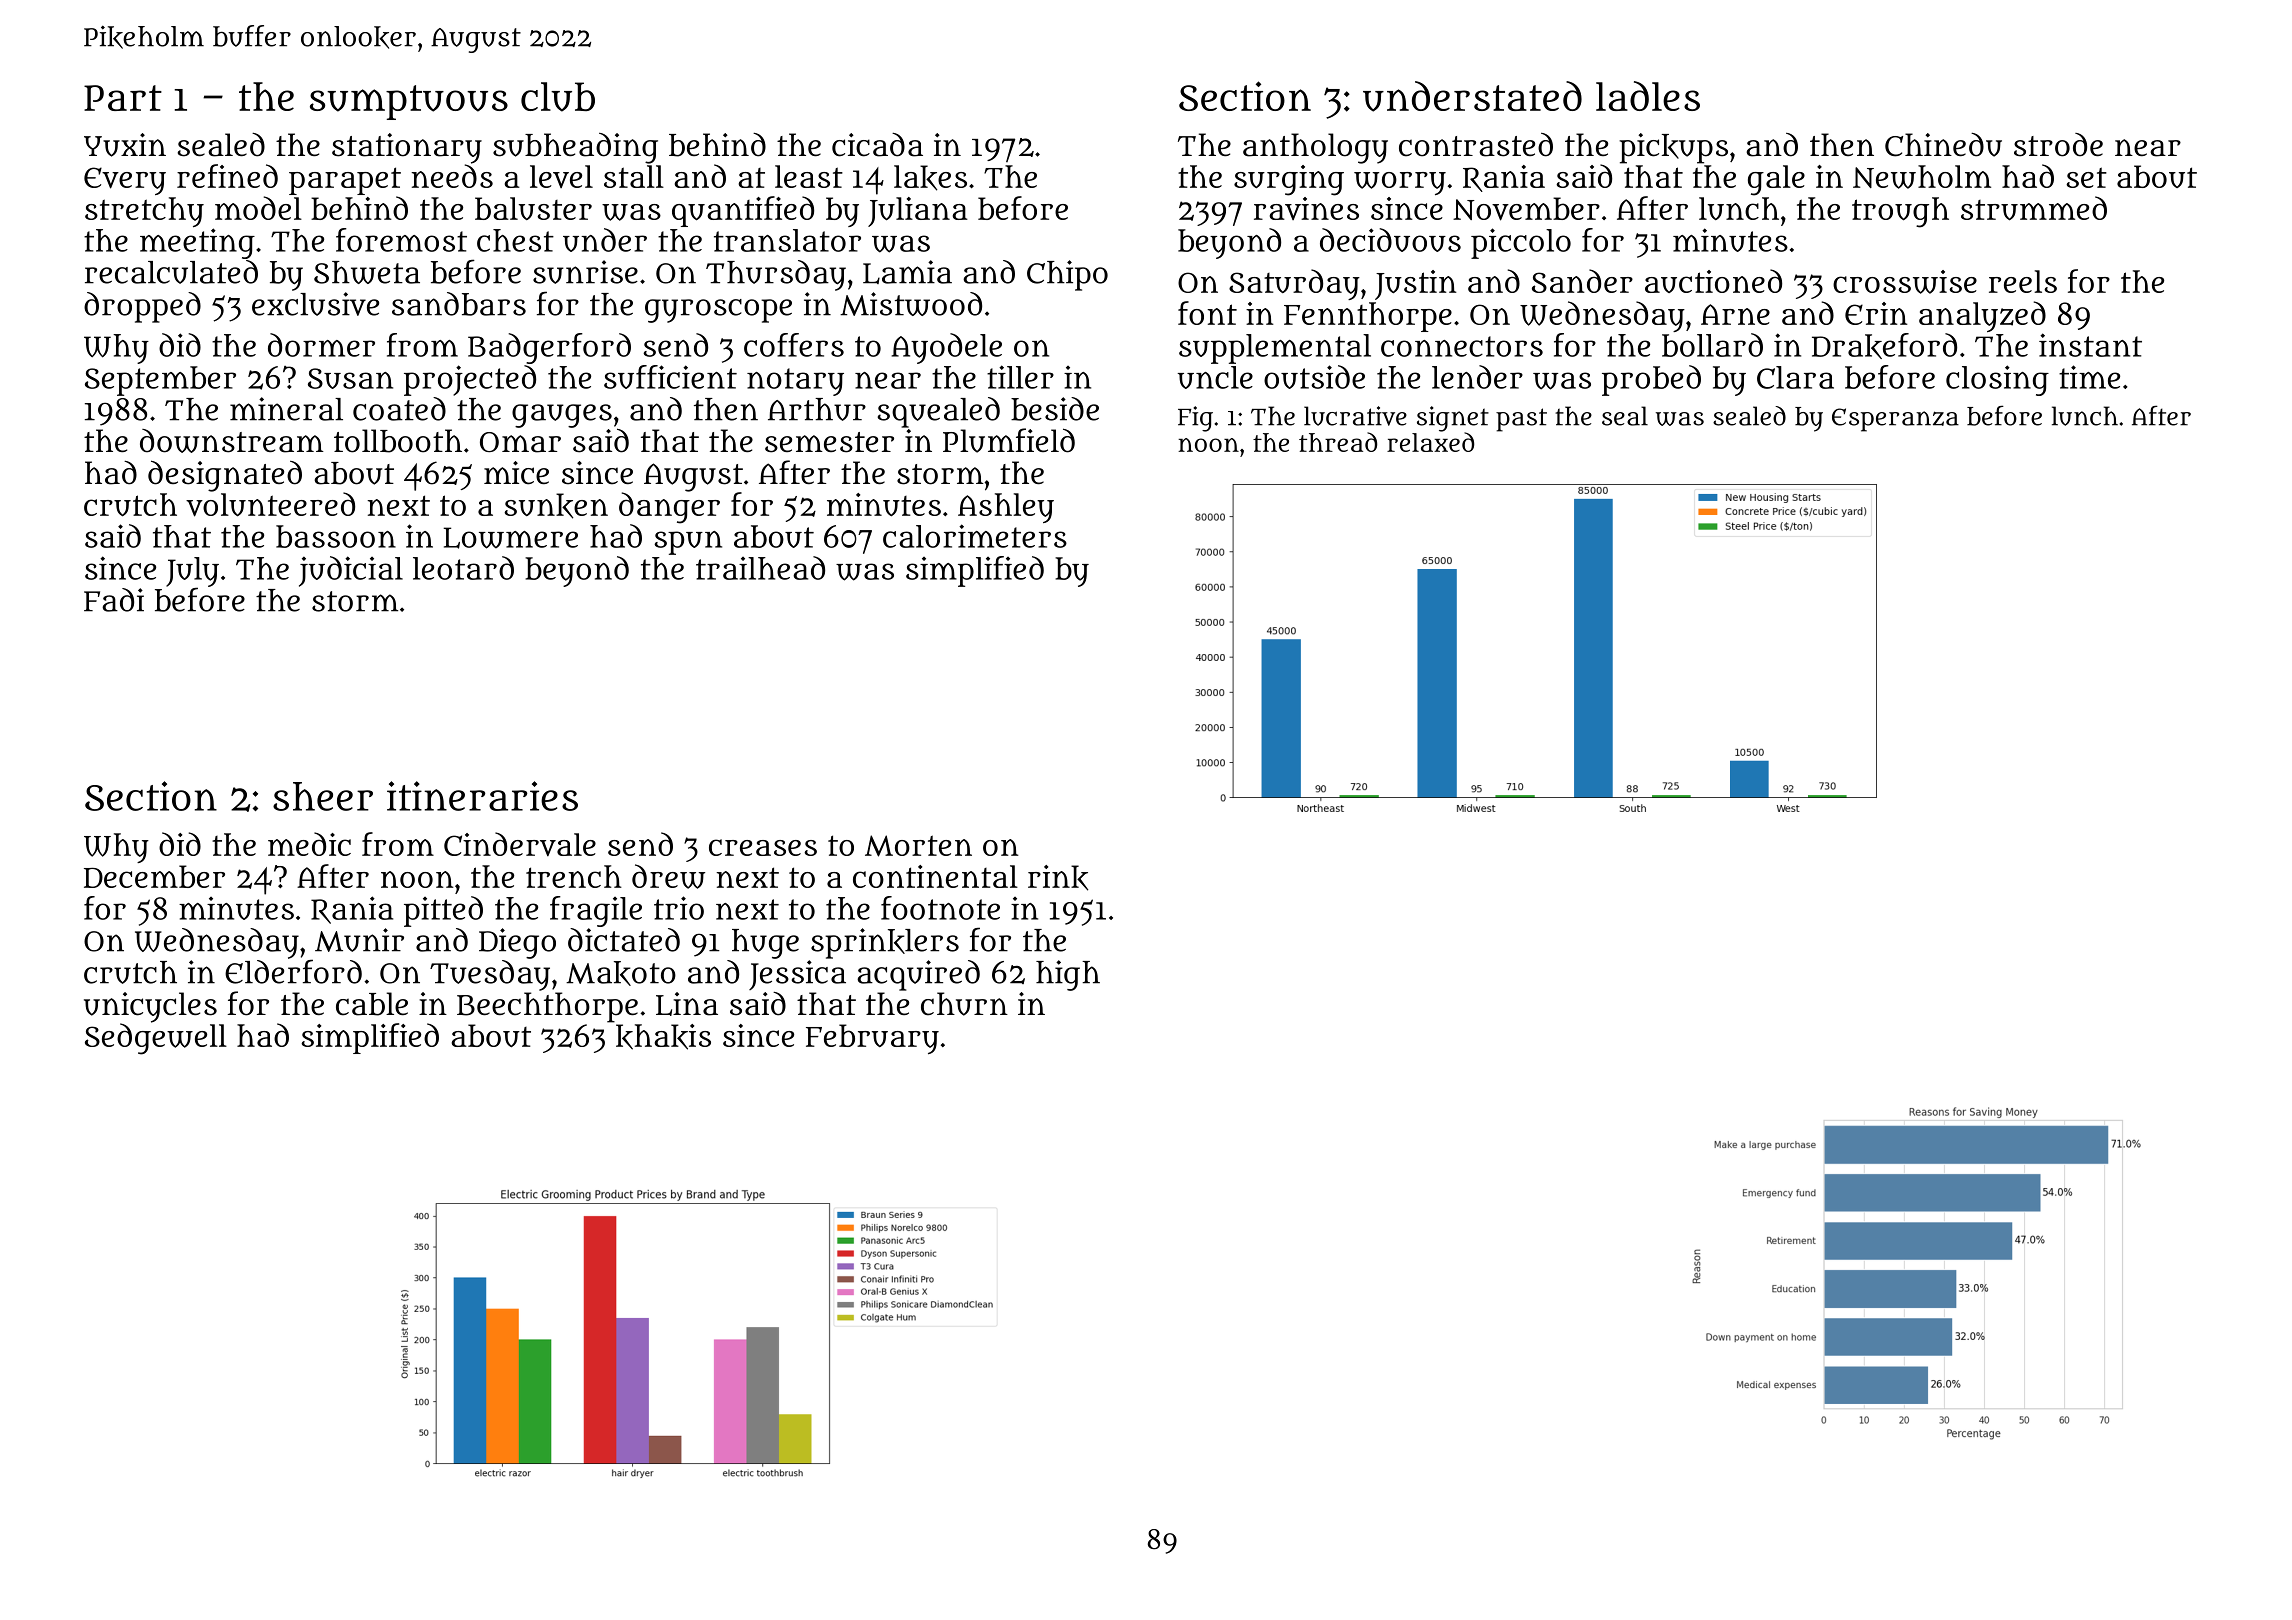  Describe the element at coordinates (940, 908) in the screenshot. I see `footnote` at that location.
